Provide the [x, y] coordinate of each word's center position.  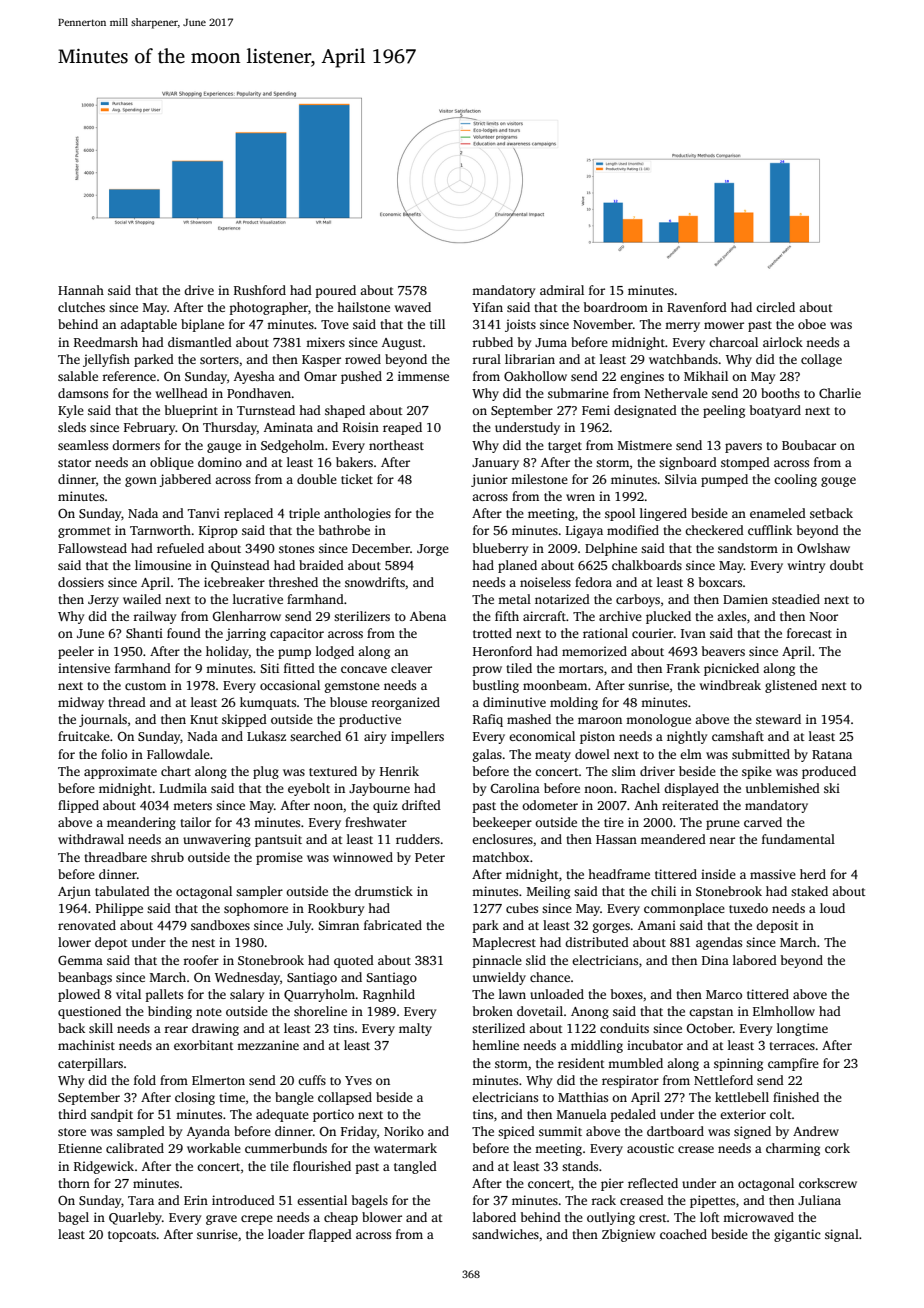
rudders [418, 839]
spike [757, 772]
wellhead [182, 393]
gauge [224, 448]
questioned [89, 1012]
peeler [76, 652]
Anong [590, 1013]
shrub [167, 857]
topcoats [132, 1236]
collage [821, 360]
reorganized [405, 703]
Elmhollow [784, 1011]
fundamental [798, 839]
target [565, 447]
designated [645, 411]
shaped [345, 411]
